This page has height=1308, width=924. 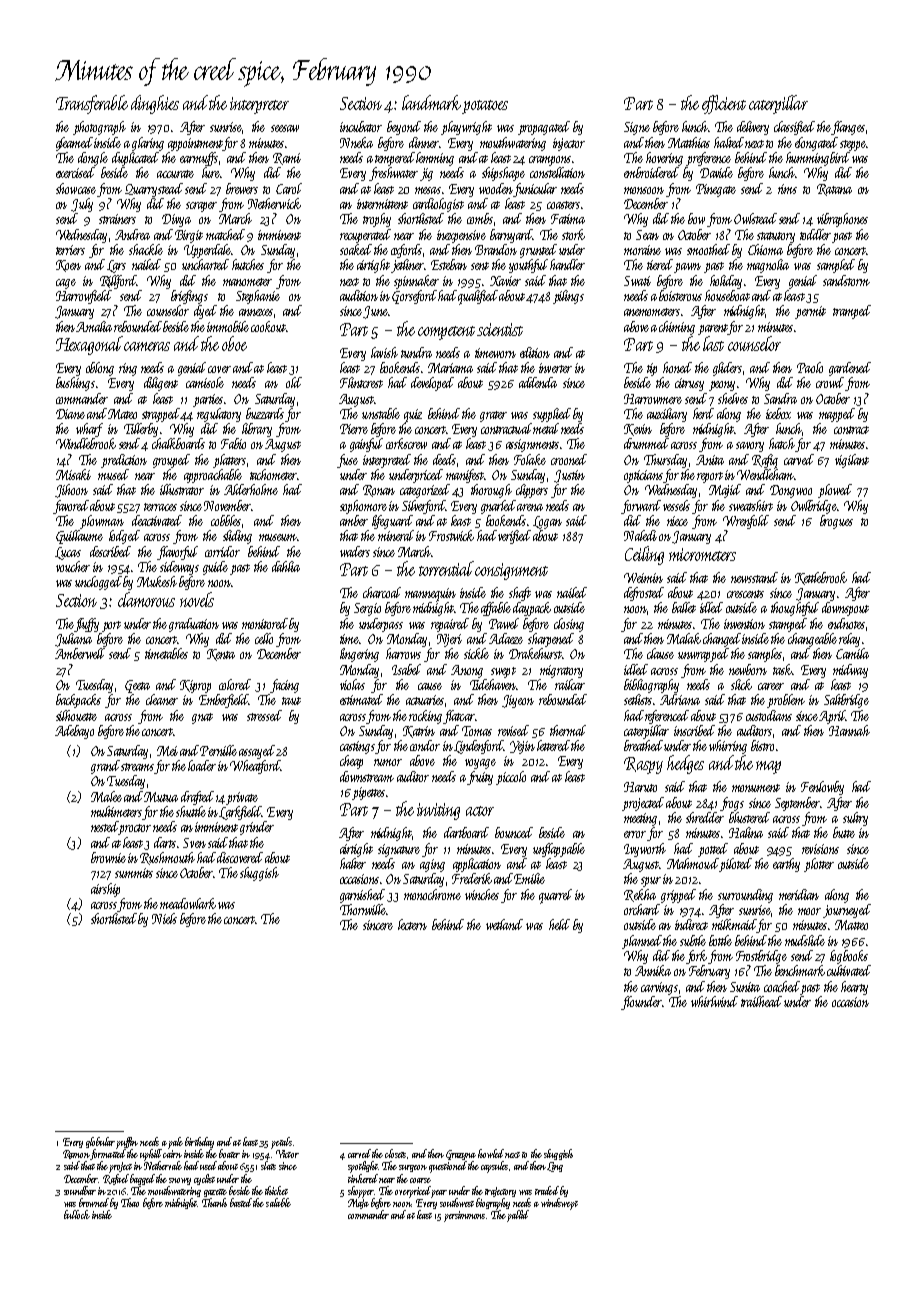 I want to click on addenda, so click(x=538, y=382).
